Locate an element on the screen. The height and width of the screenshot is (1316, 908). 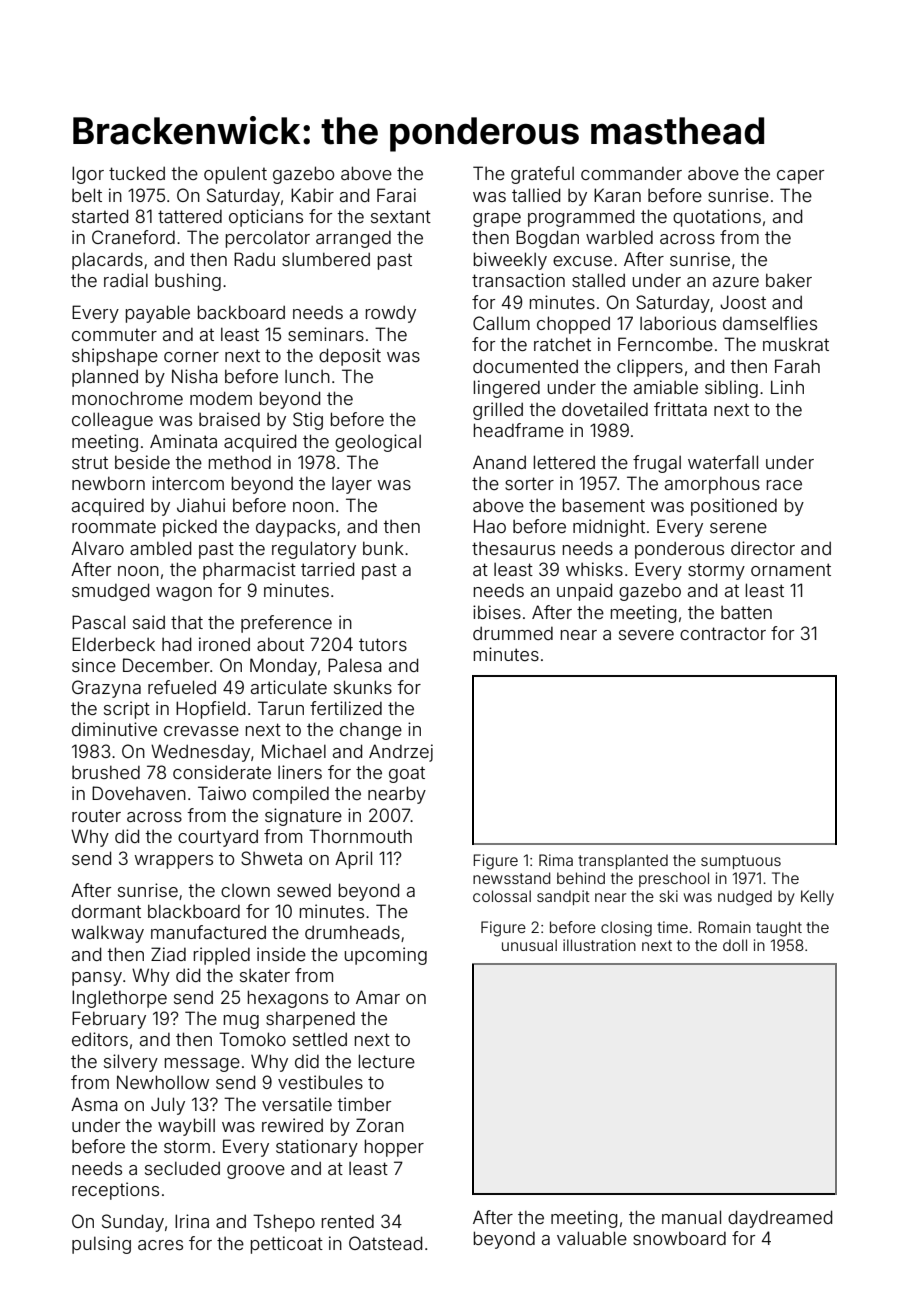
Rima is located at coordinates (556, 860).
